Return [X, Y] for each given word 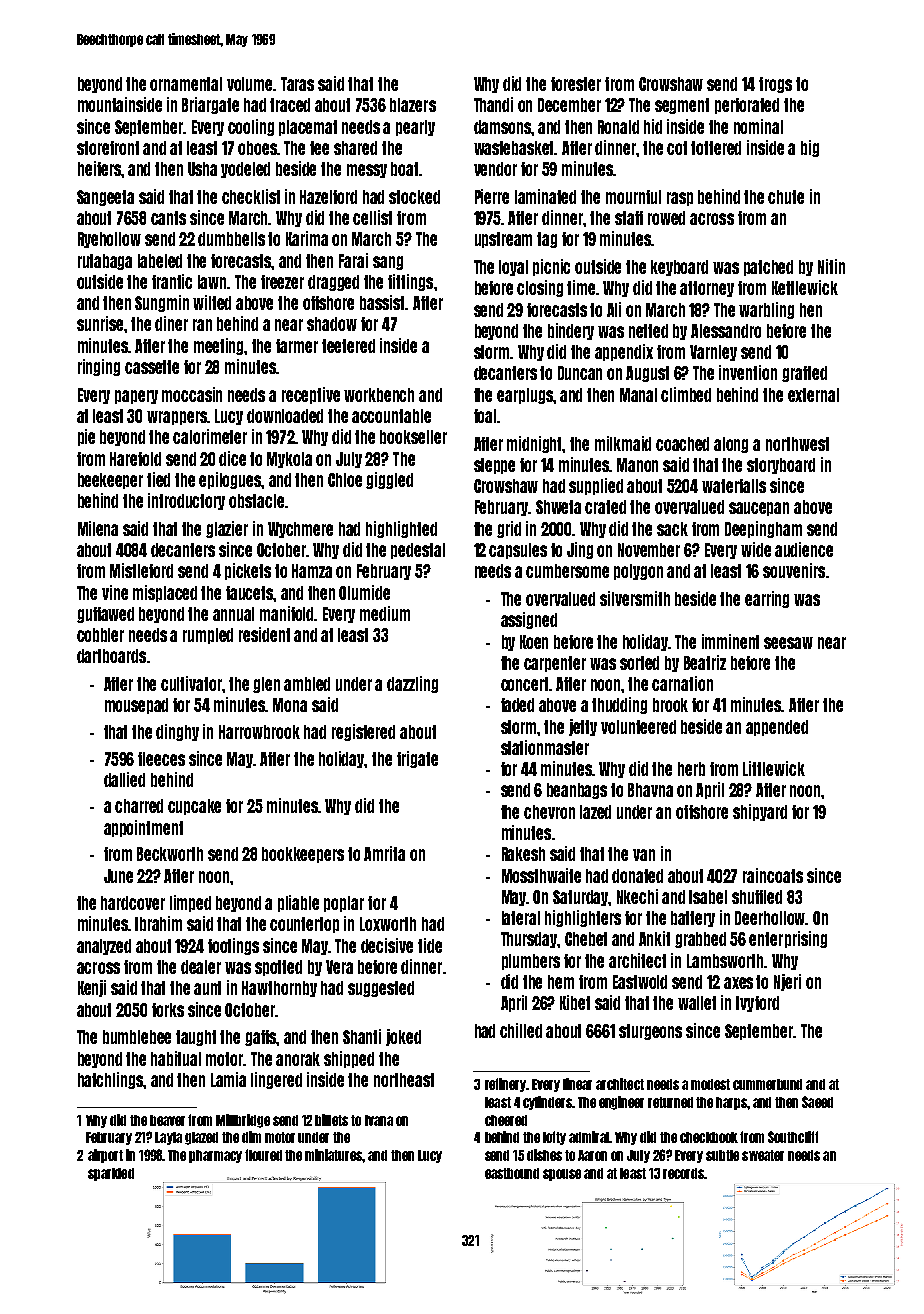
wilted [212, 302]
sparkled [111, 1174]
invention [748, 372]
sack [672, 529]
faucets [250, 593]
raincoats [773, 875]
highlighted [401, 529]
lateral [521, 918]
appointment [143, 828]
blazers [413, 105]
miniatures [334, 1155]
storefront [108, 148]
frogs [775, 85]
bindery [571, 331]
